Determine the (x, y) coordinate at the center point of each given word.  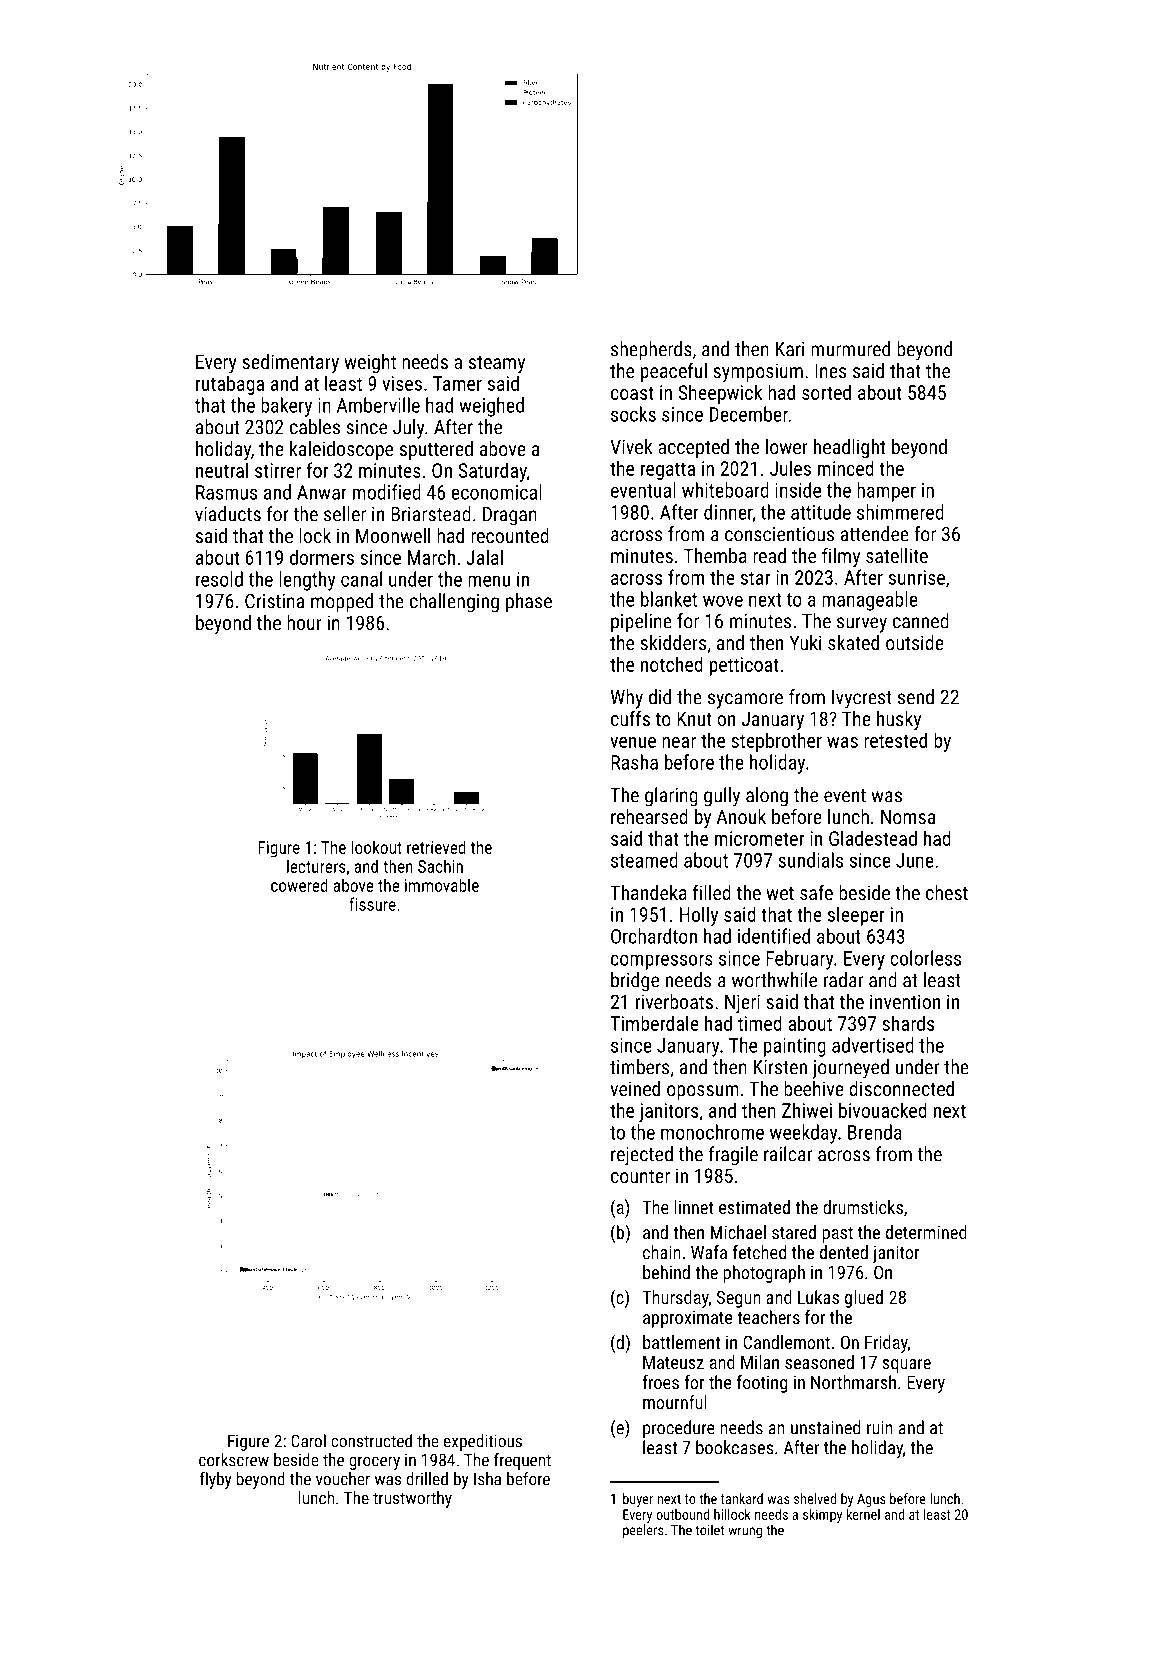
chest (947, 892)
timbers (639, 1067)
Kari (790, 349)
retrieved (436, 847)
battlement (681, 1342)
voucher (343, 1479)
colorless (925, 958)
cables (315, 427)
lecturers (316, 866)
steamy (497, 364)
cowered (299, 885)
